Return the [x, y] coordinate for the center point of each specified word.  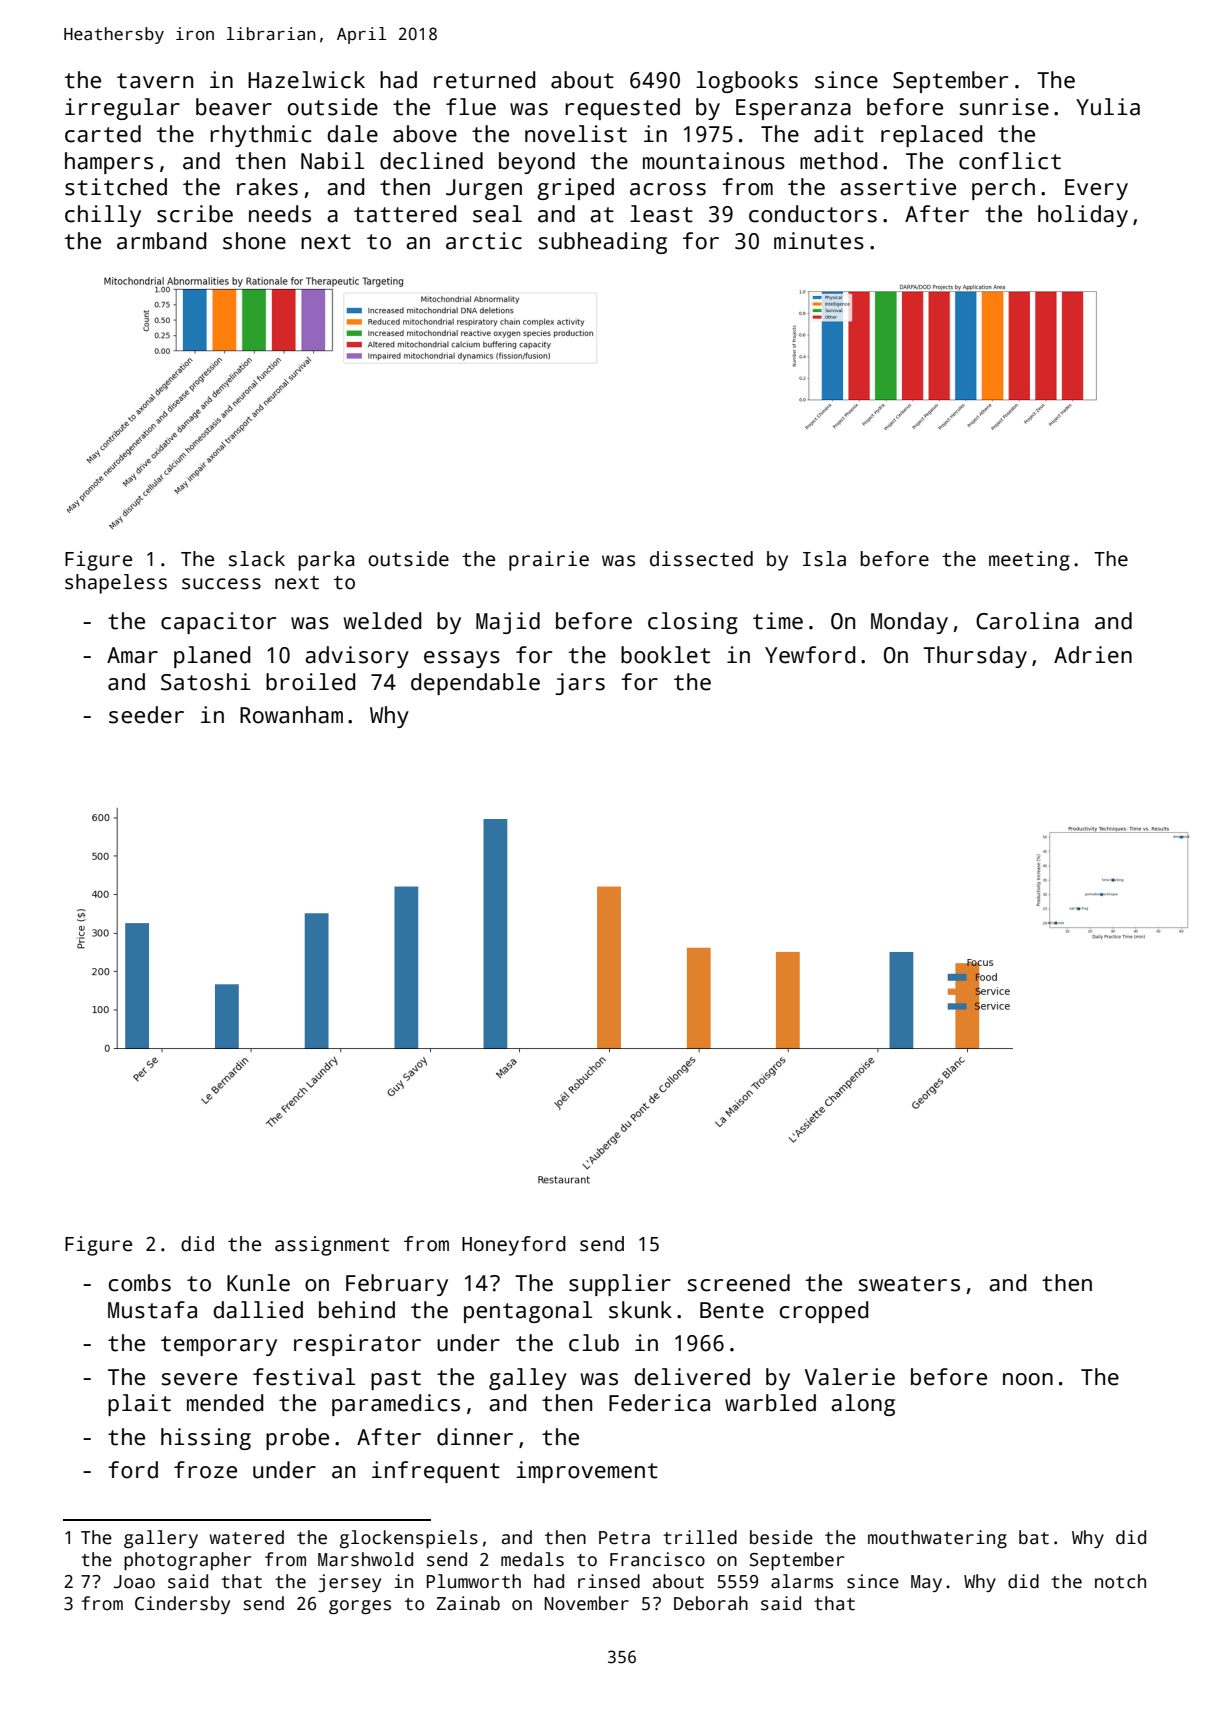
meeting [1029, 561]
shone [254, 241]
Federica [659, 1403]
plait [139, 1405]
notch [1120, 1581]
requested [622, 109]
